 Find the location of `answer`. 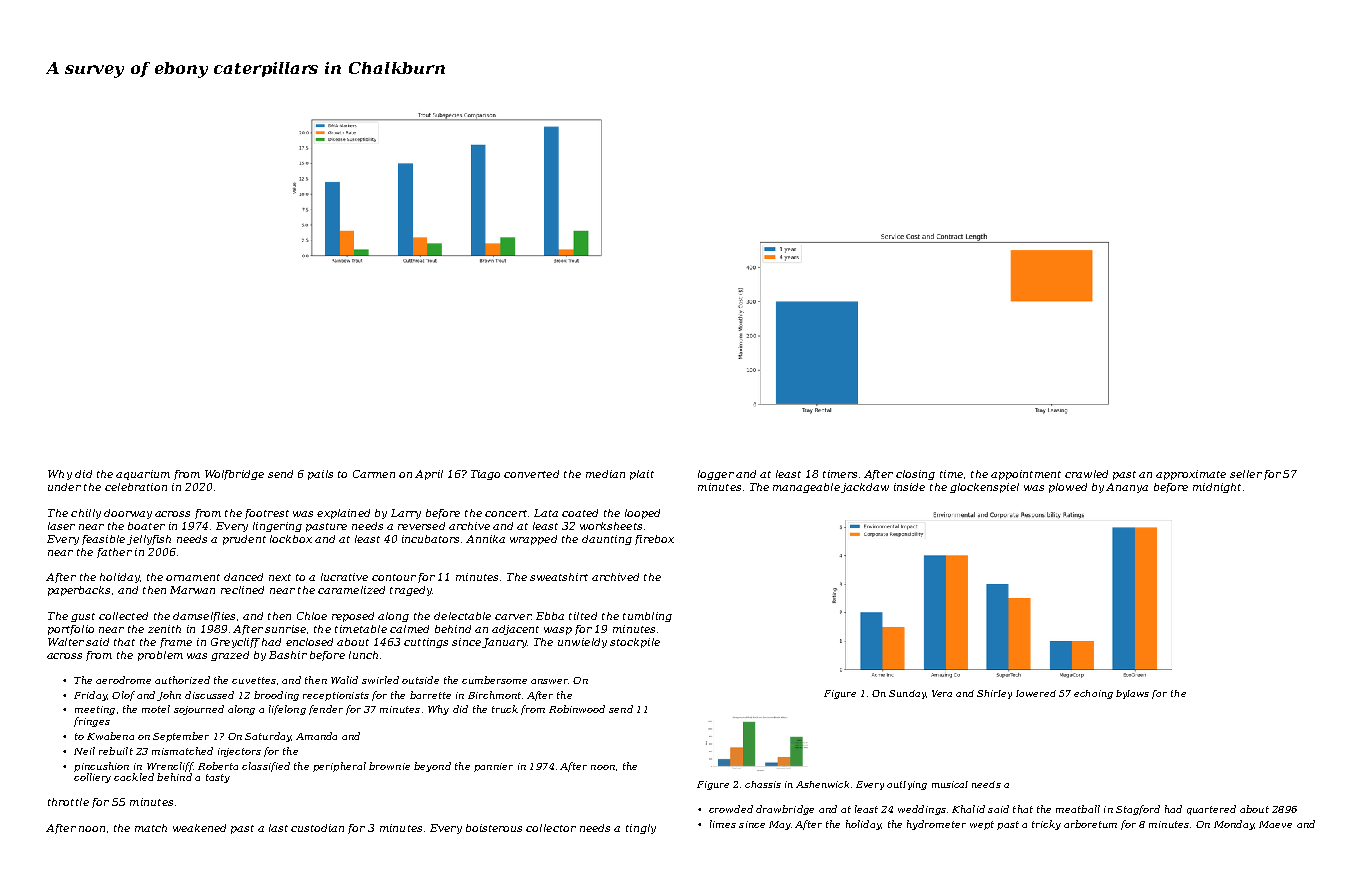

answer is located at coordinates (549, 681).
